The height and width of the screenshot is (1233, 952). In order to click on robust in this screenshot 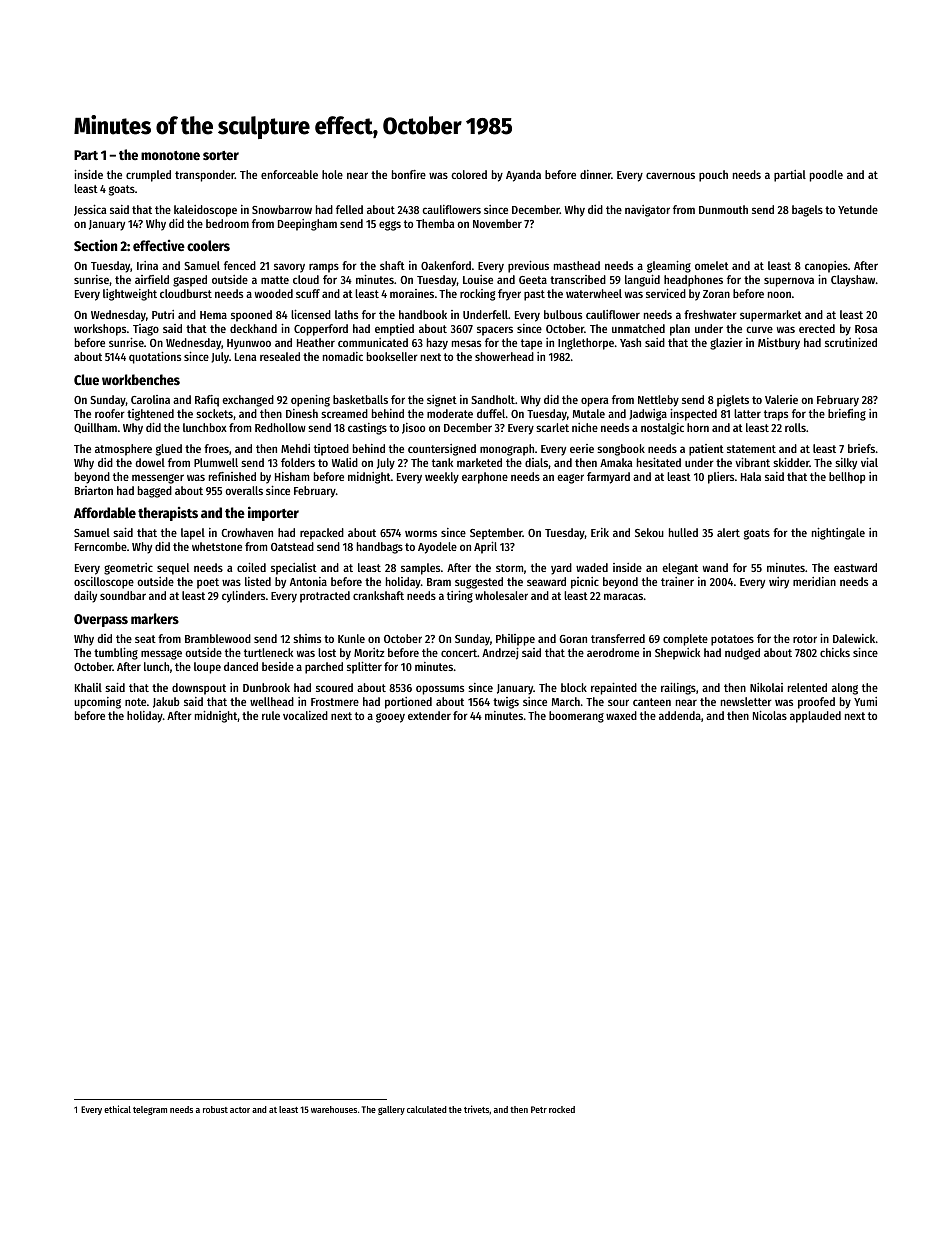, I will do `click(215, 1109)`.
